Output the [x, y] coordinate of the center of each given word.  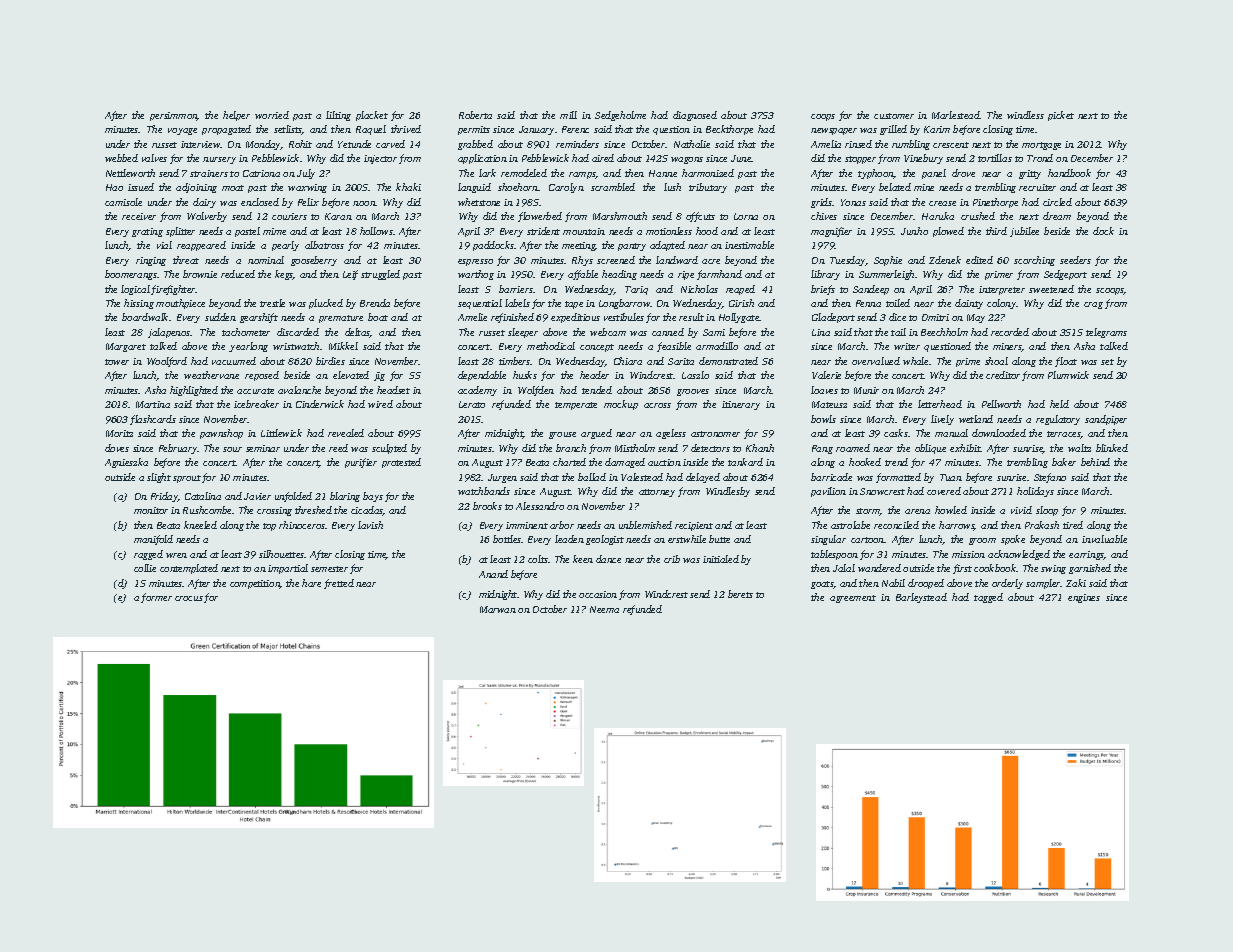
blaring [345, 497]
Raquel [371, 130]
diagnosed [695, 116]
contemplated [189, 569]
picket [1061, 116]
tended [597, 390]
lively [942, 420]
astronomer [715, 434]
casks [896, 433]
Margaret [126, 347]
